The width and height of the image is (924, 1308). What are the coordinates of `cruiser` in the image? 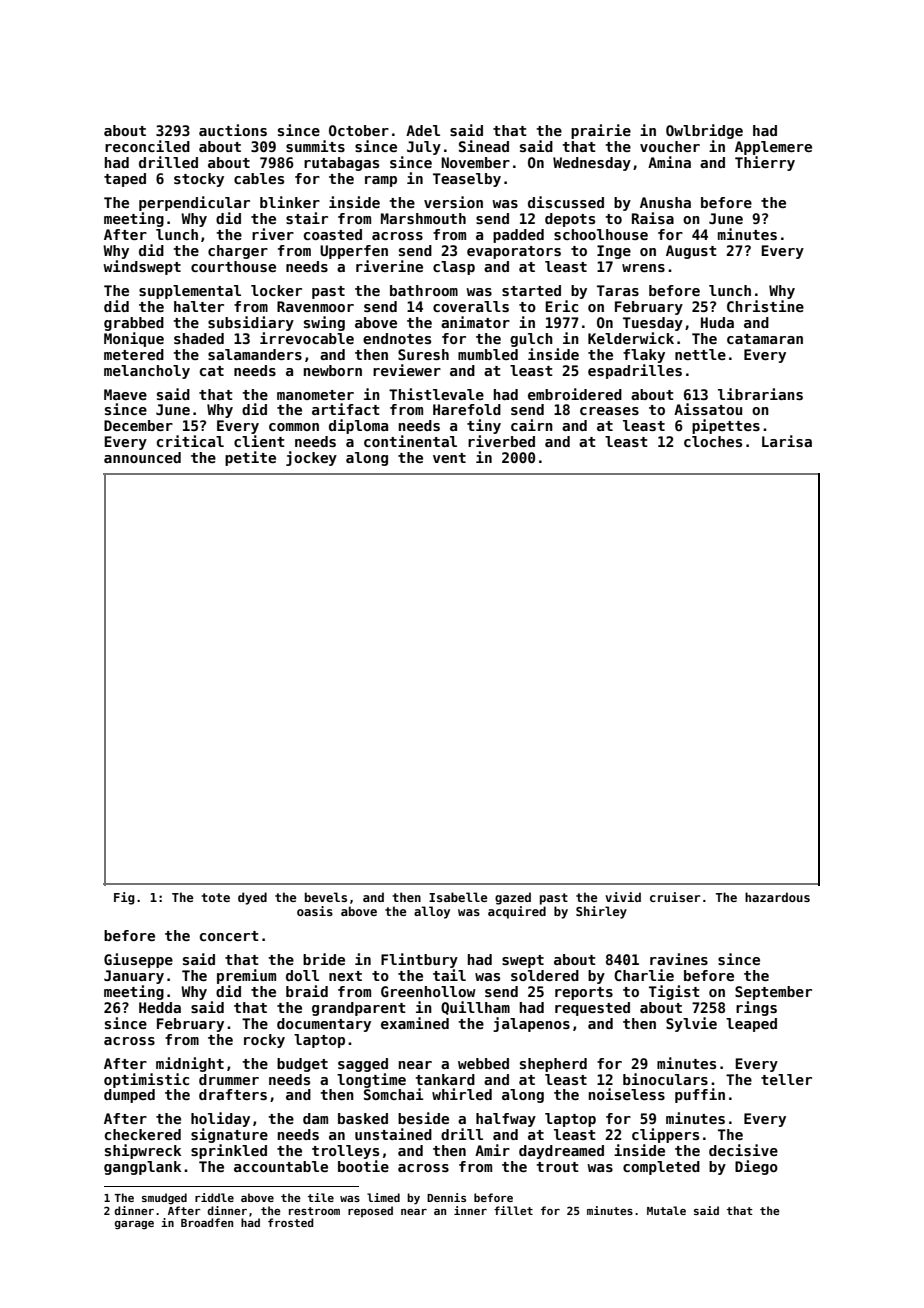 It's located at (675, 897).
